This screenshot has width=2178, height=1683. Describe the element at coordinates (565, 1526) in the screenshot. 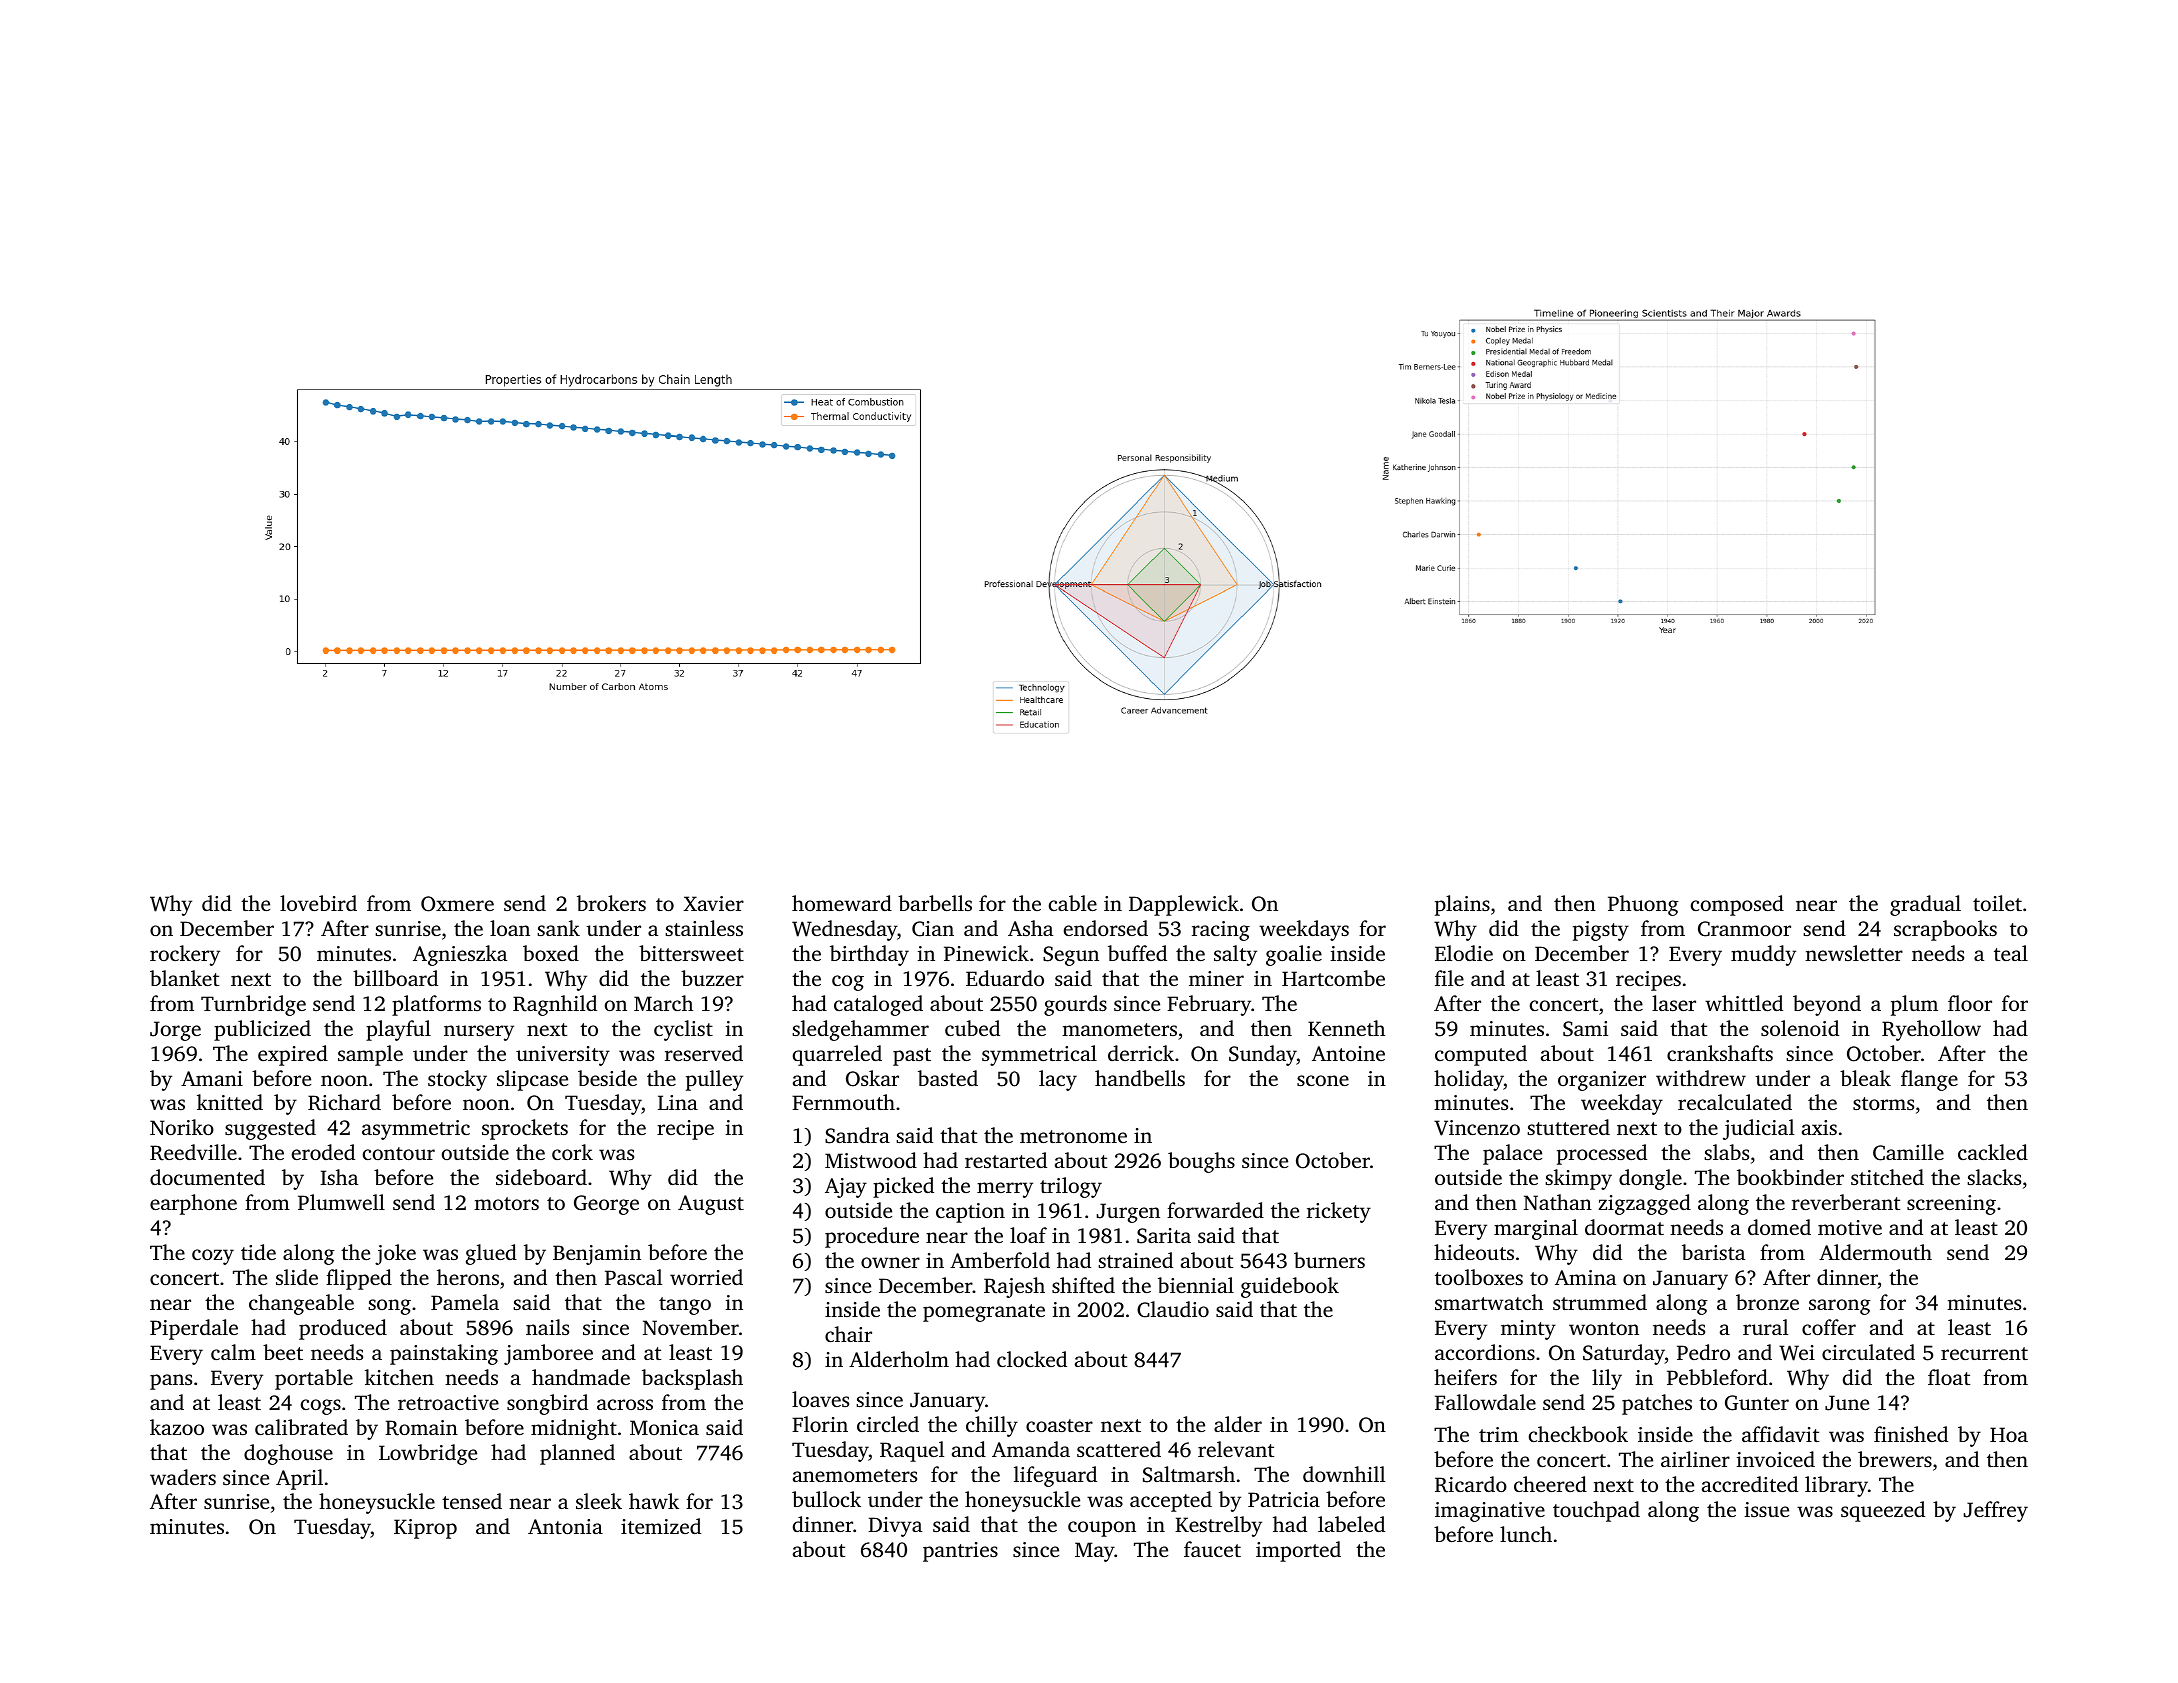

I see `Antonia` at that location.
